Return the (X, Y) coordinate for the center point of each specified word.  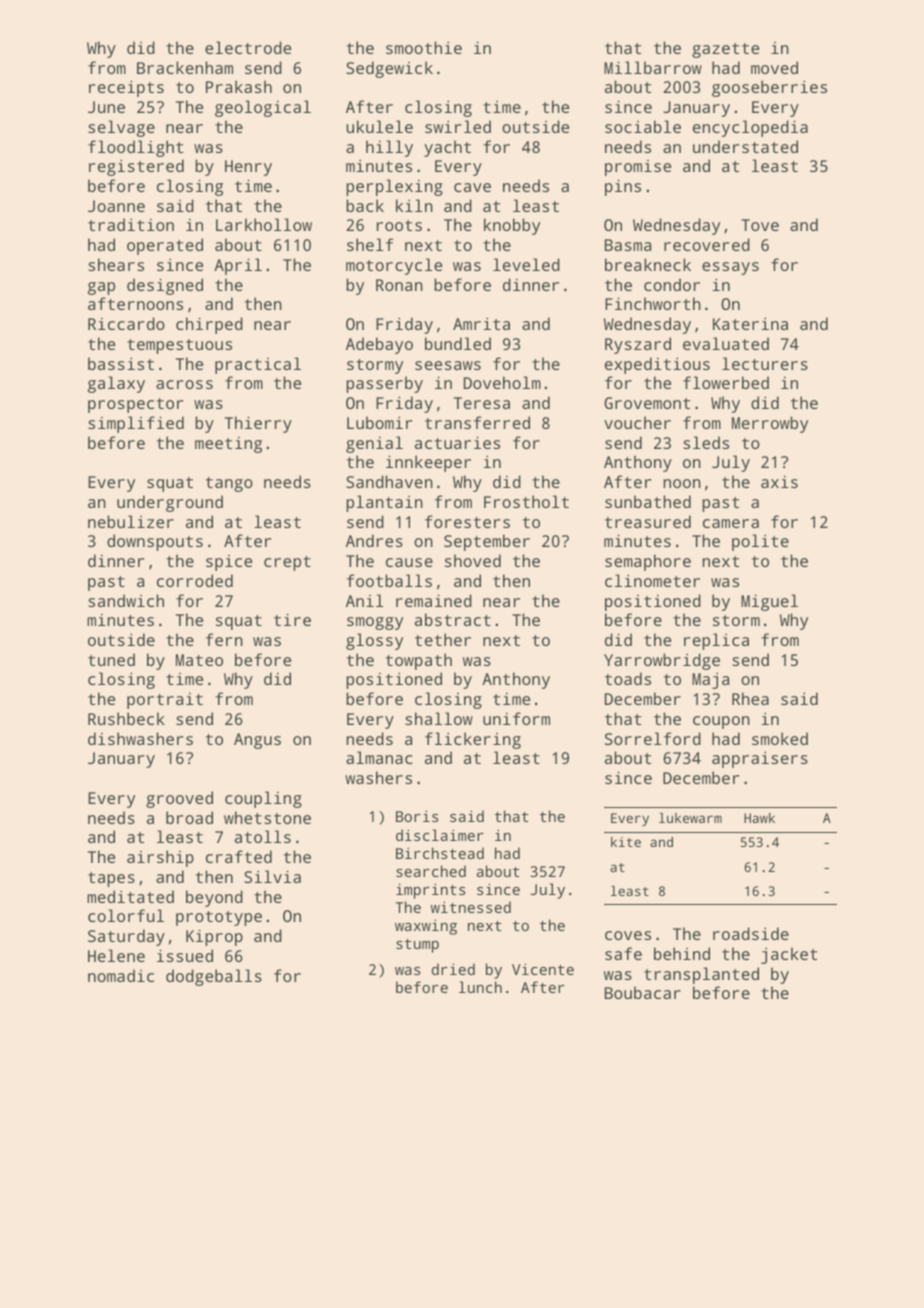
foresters (467, 521)
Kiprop (214, 937)
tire (292, 619)
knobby (512, 226)
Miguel (769, 602)
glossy (374, 641)
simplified (136, 424)
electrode (248, 47)
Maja (710, 681)
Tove (760, 225)
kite (626, 842)
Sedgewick (389, 69)
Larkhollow (264, 224)
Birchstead (440, 853)
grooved (179, 799)
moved (774, 67)
